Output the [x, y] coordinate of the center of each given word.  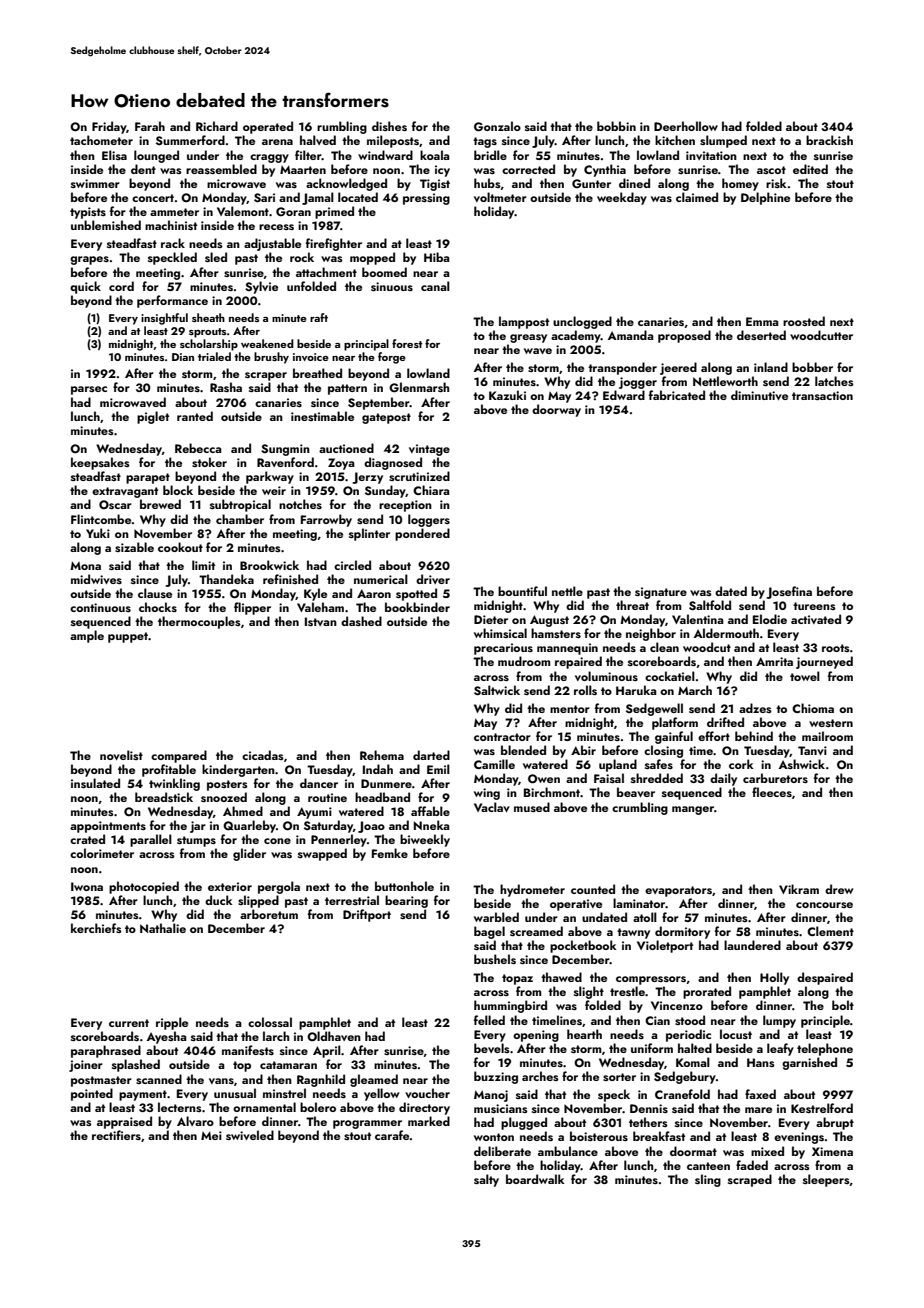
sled [216, 257]
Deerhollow [686, 126]
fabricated [677, 395]
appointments [108, 827]
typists [88, 213]
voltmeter [500, 197]
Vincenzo [677, 1005]
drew [839, 889]
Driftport [367, 915]
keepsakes [100, 463]
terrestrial [352, 900]
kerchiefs [96, 928]
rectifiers [116, 1135]
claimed [697, 197]
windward [385, 155]
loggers [429, 520]
